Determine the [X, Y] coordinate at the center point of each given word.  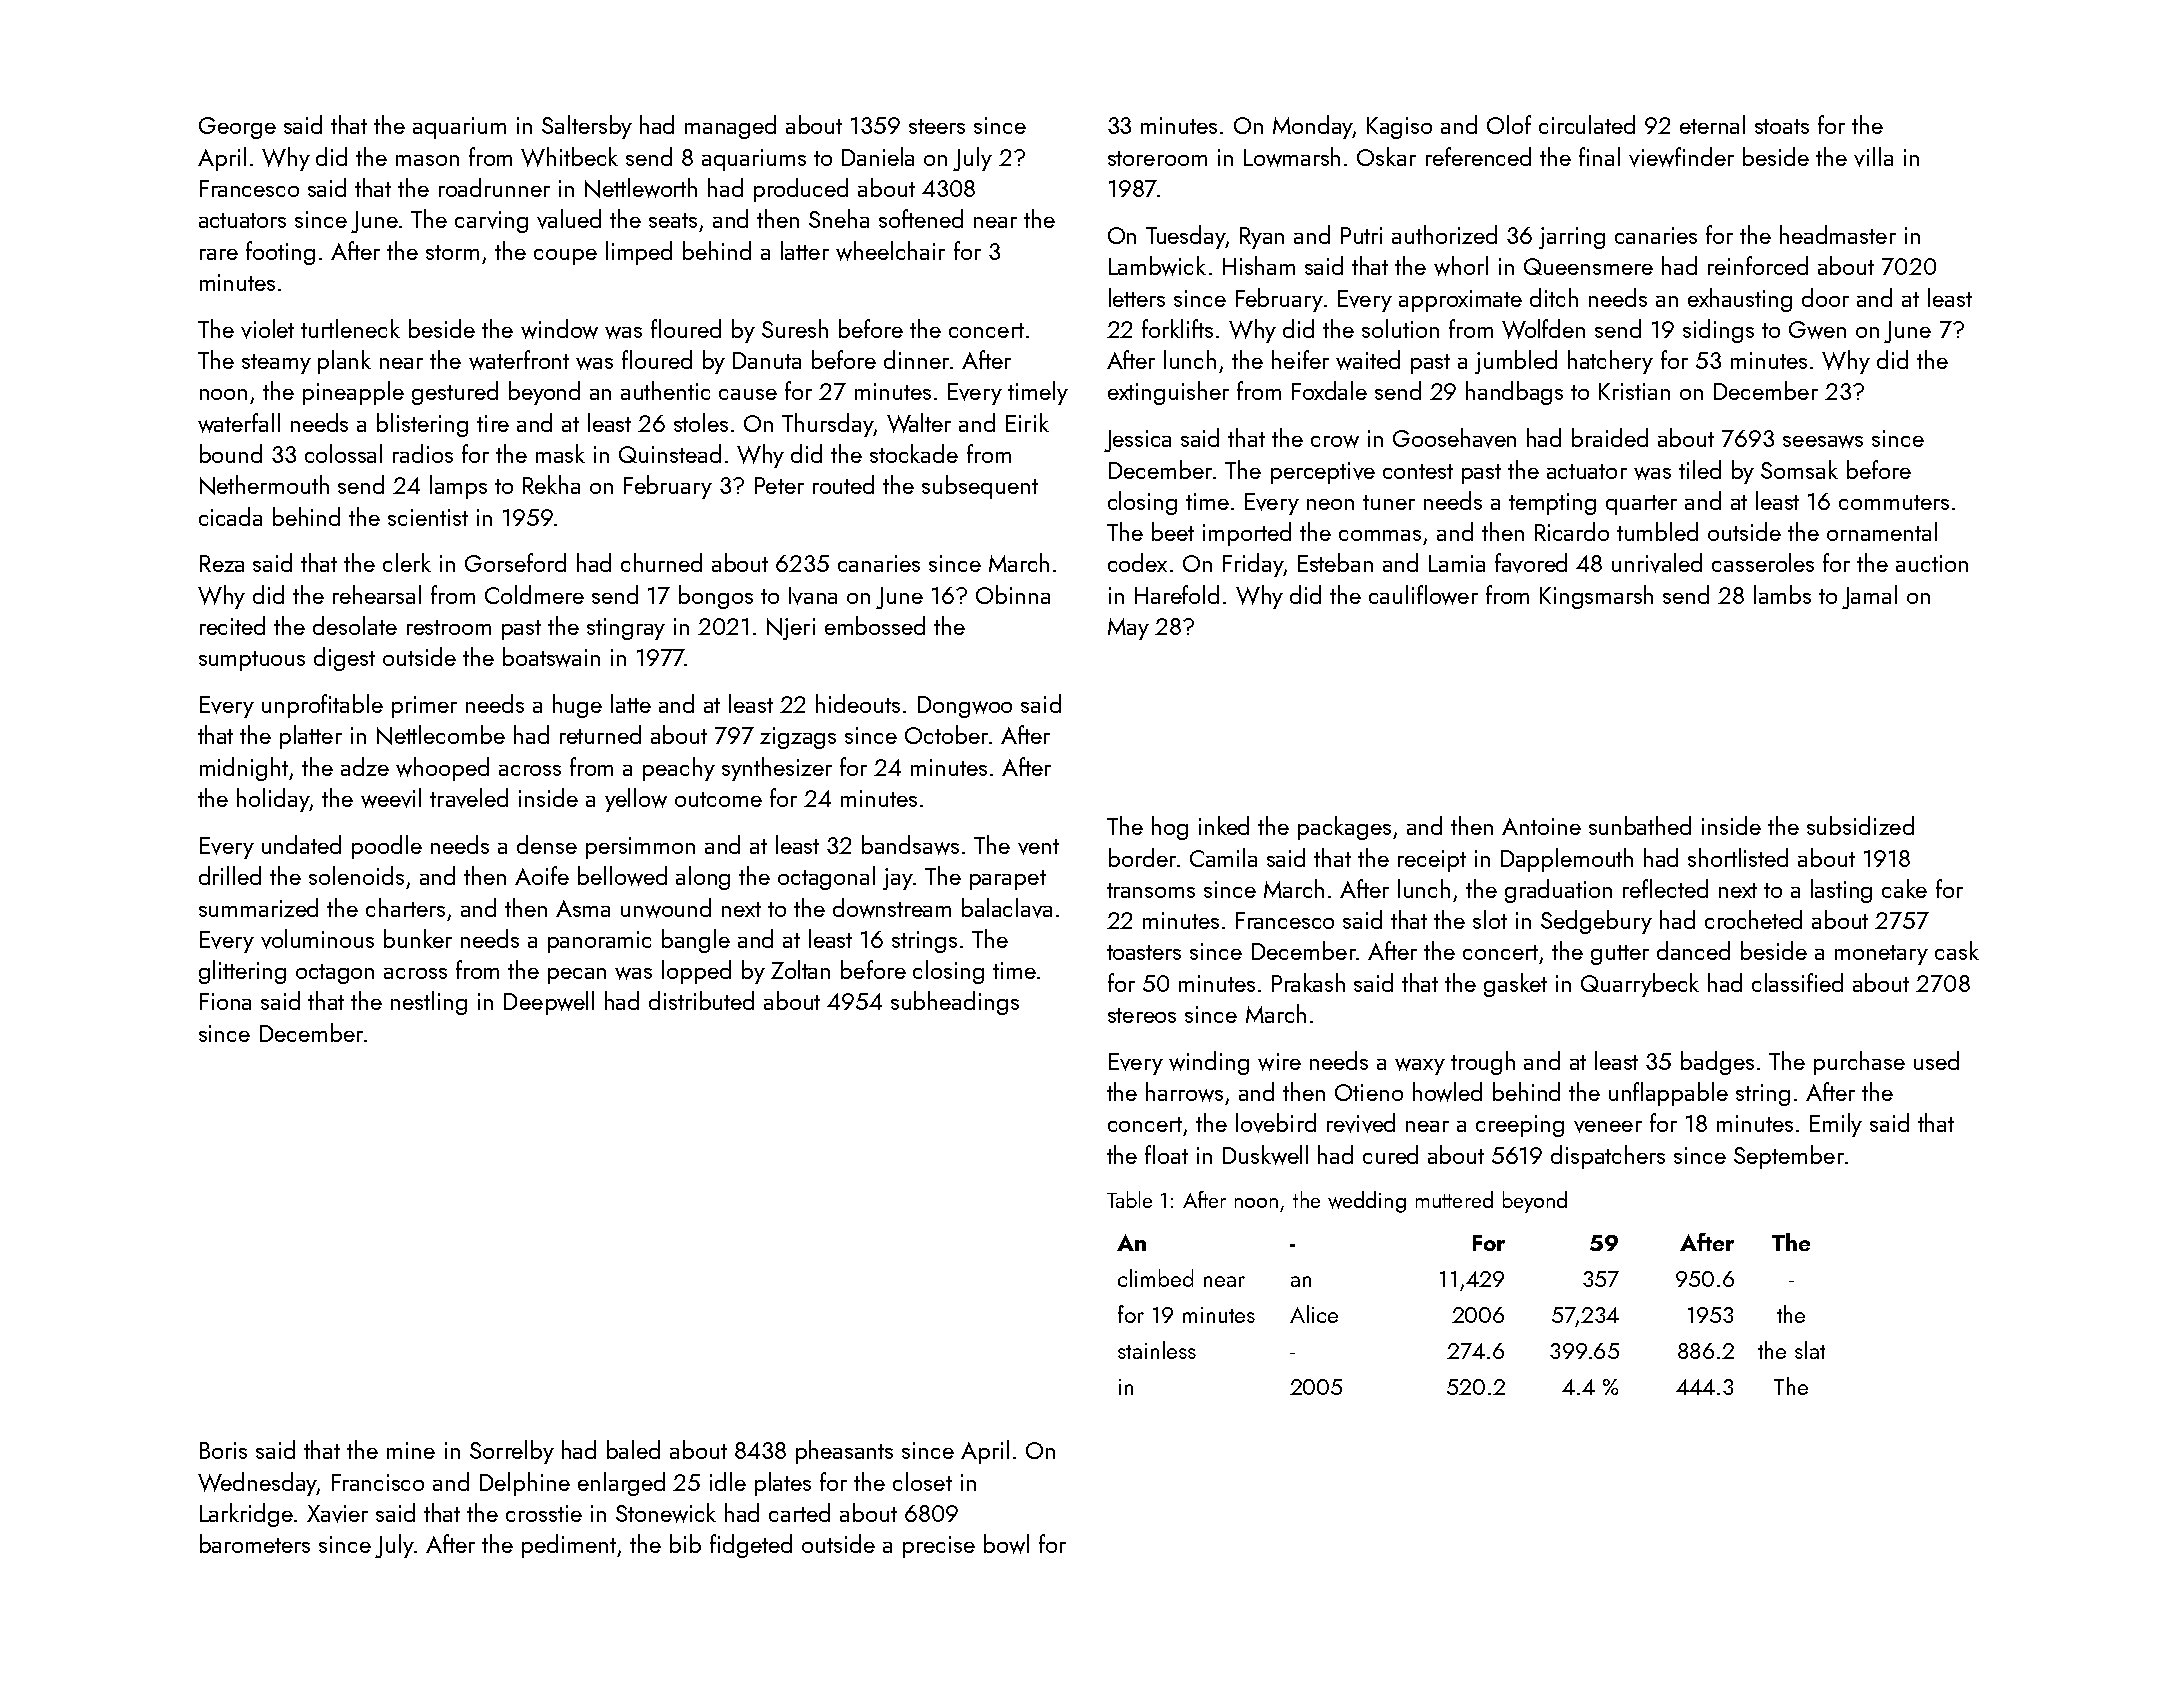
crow [1335, 441]
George [237, 128]
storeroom [1157, 158]
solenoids [356, 875]
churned [661, 562]
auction [1932, 563]
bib [685, 1543]
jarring [1572, 238]
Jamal [1869, 597]
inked [1224, 825]
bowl [1006, 1544]
